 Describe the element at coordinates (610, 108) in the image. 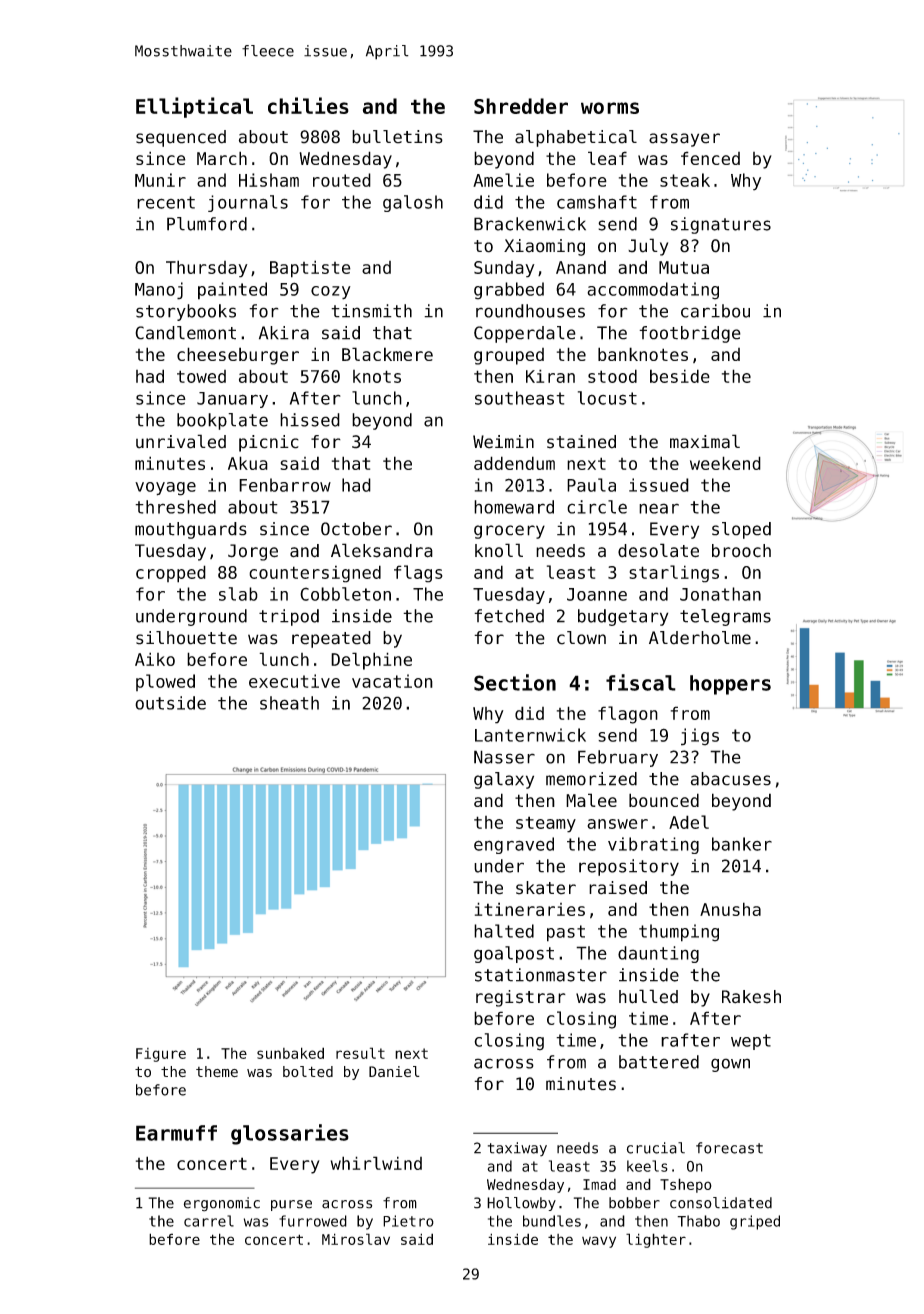

I see `worms` at that location.
